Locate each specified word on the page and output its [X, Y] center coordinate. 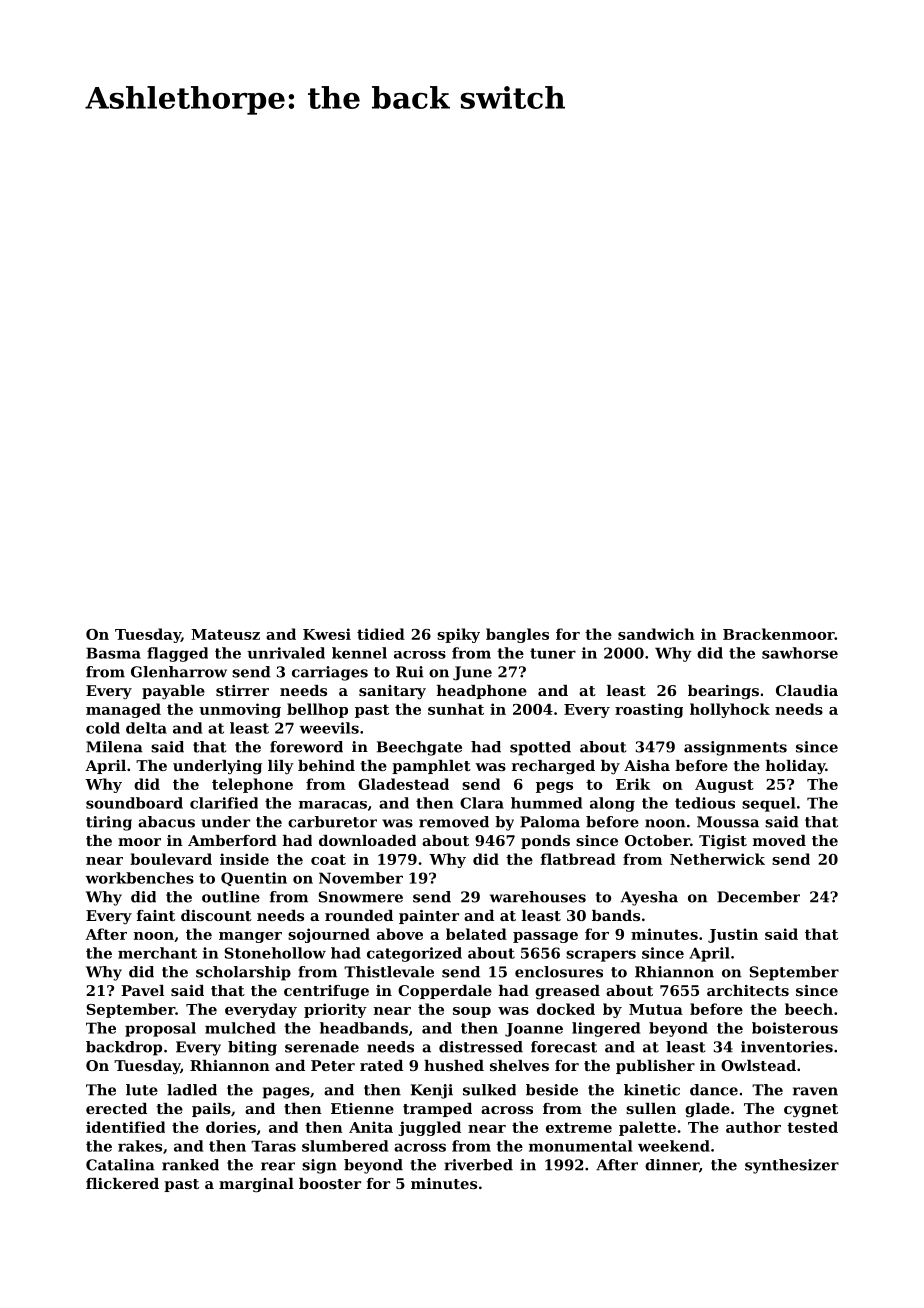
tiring [109, 823]
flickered [122, 1183]
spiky [458, 635]
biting [252, 1048]
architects [748, 990]
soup [472, 1012]
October [657, 840]
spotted [540, 748]
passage [545, 937]
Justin [733, 935]
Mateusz [225, 634]
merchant [157, 953]
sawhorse [800, 653]
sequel [768, 804]
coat [328, 859]
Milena [114, 747]
